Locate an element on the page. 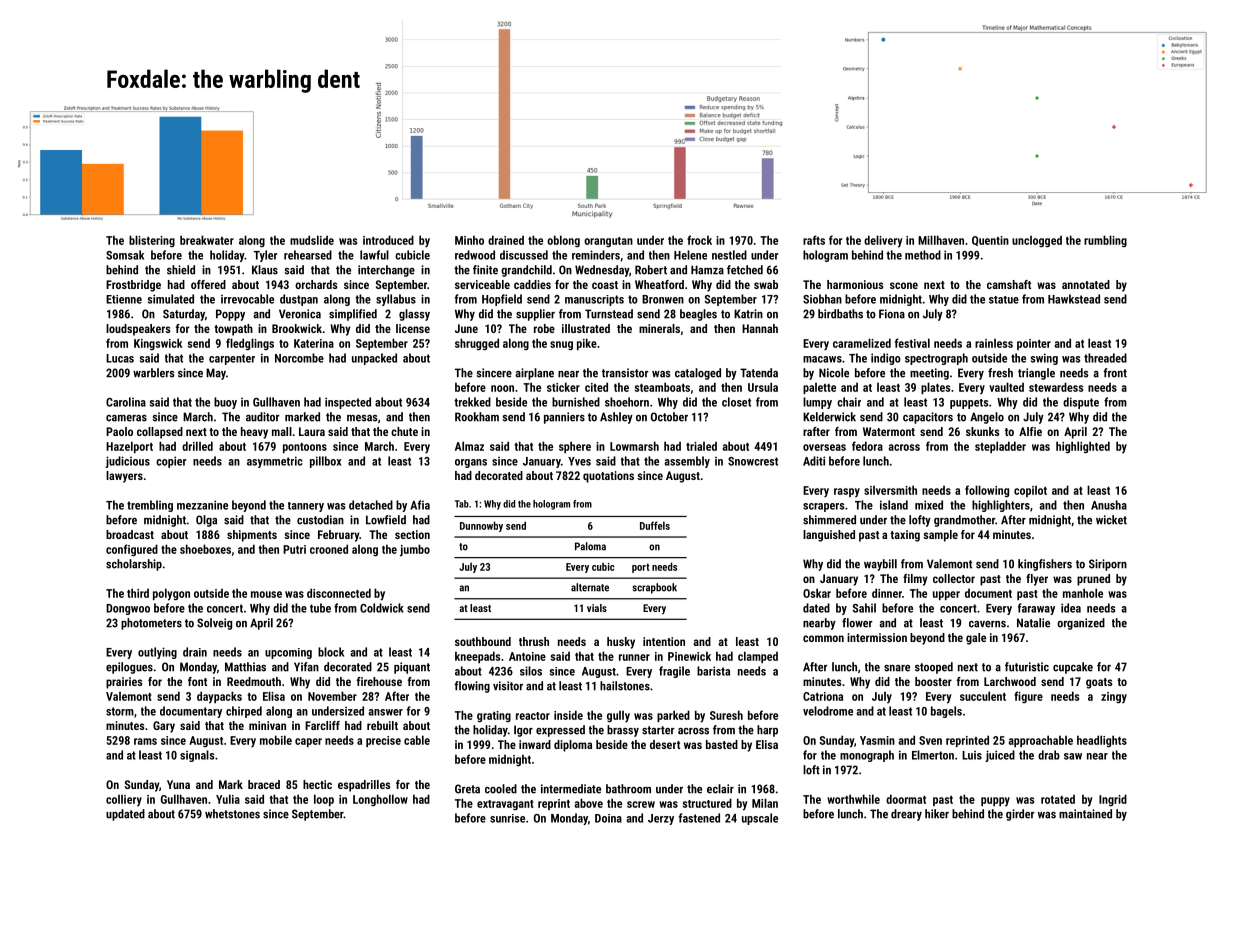 This document has width=1233, height=952. rams is located at coordinates (145, 741).
